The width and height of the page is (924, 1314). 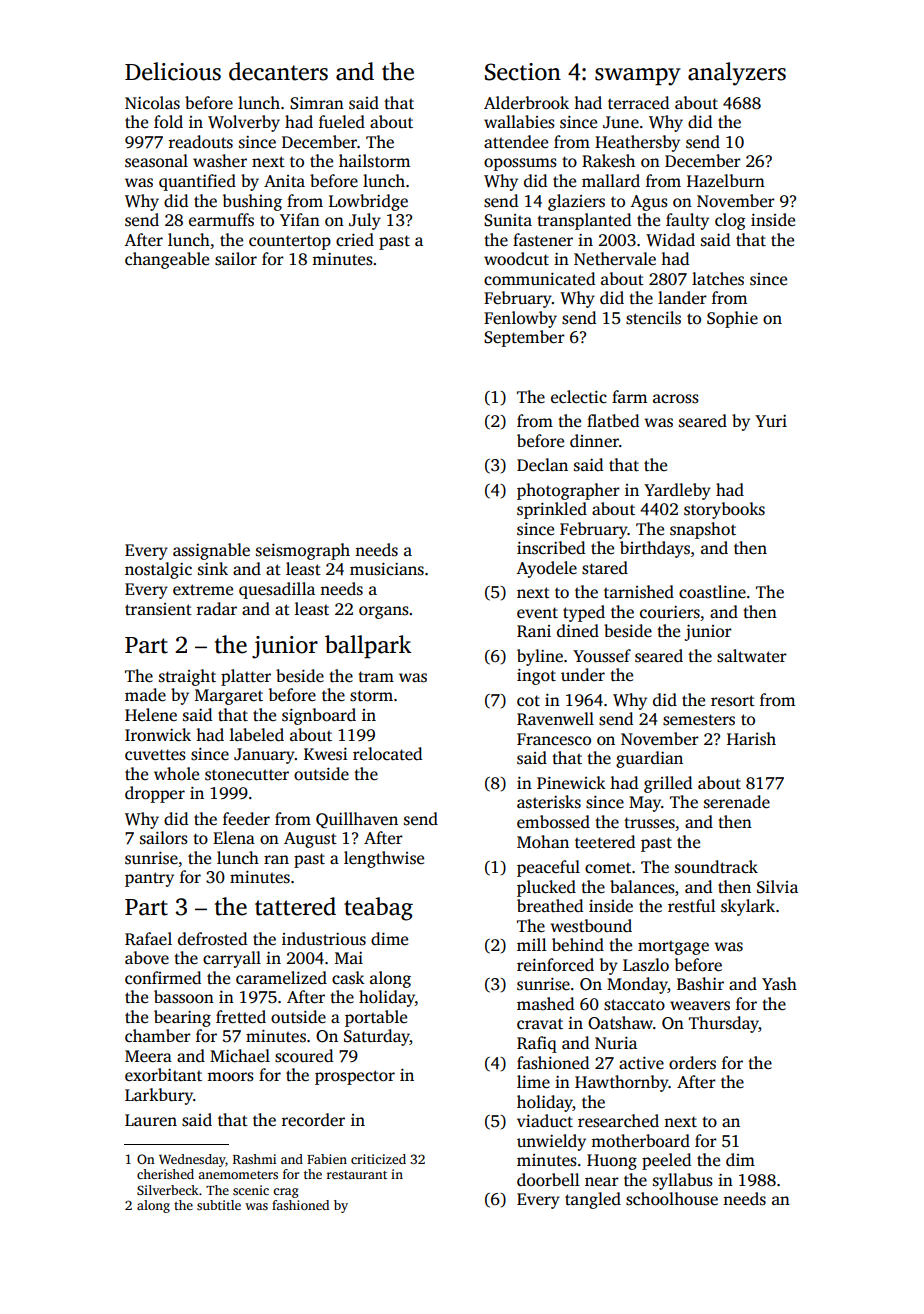 I want to click on subtitle, so click(x=219, y=1205).
